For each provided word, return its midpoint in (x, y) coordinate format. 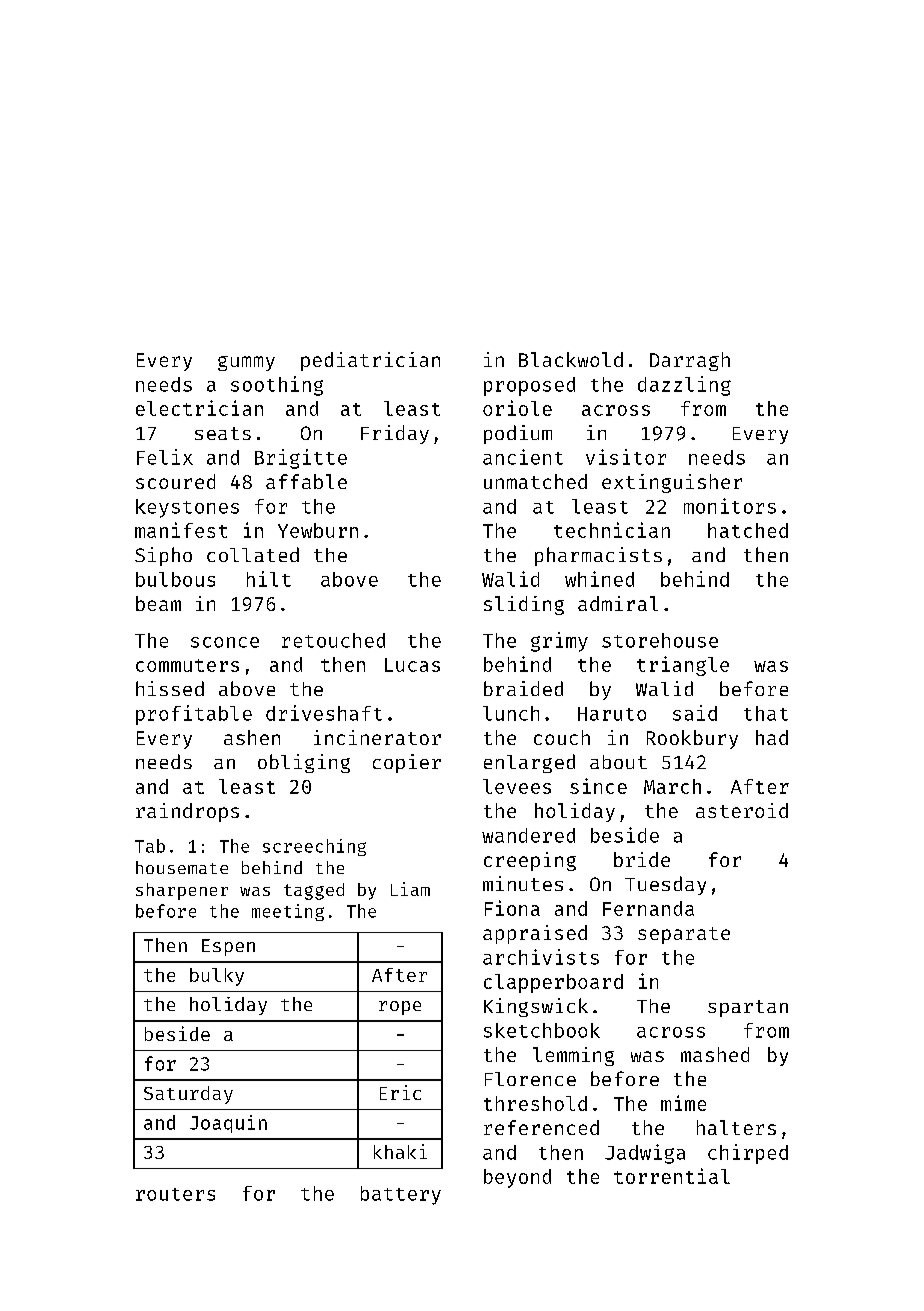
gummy (246, 363)
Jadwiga (645, 1154)
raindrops (187, 812)
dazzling (684, 386)
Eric (400, 1092)
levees (517, 786)
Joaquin (228, 1124)
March (672, 786)
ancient (523, 457)
